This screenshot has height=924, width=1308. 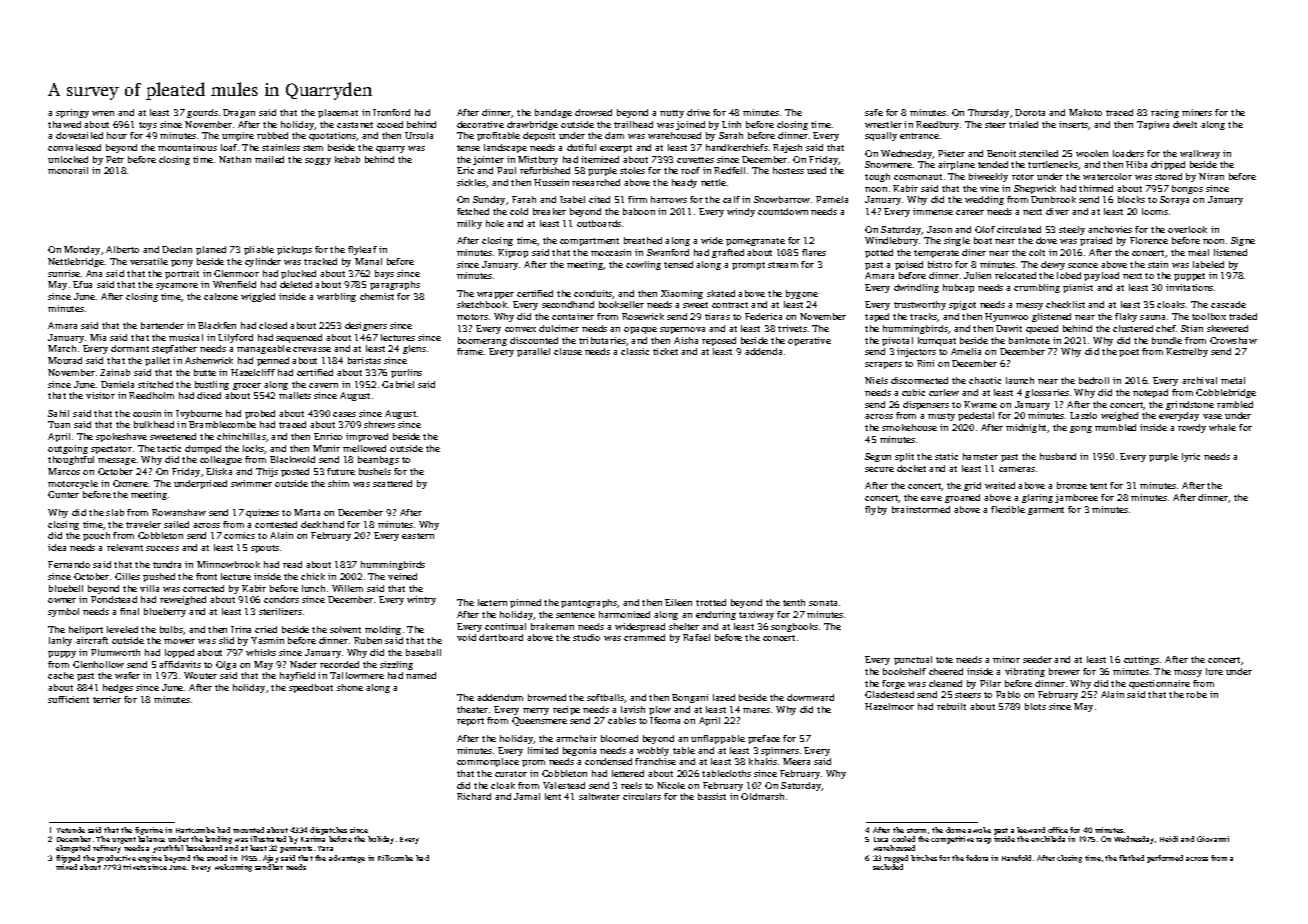 I want to click on shone, so click(x=350, y=687).
